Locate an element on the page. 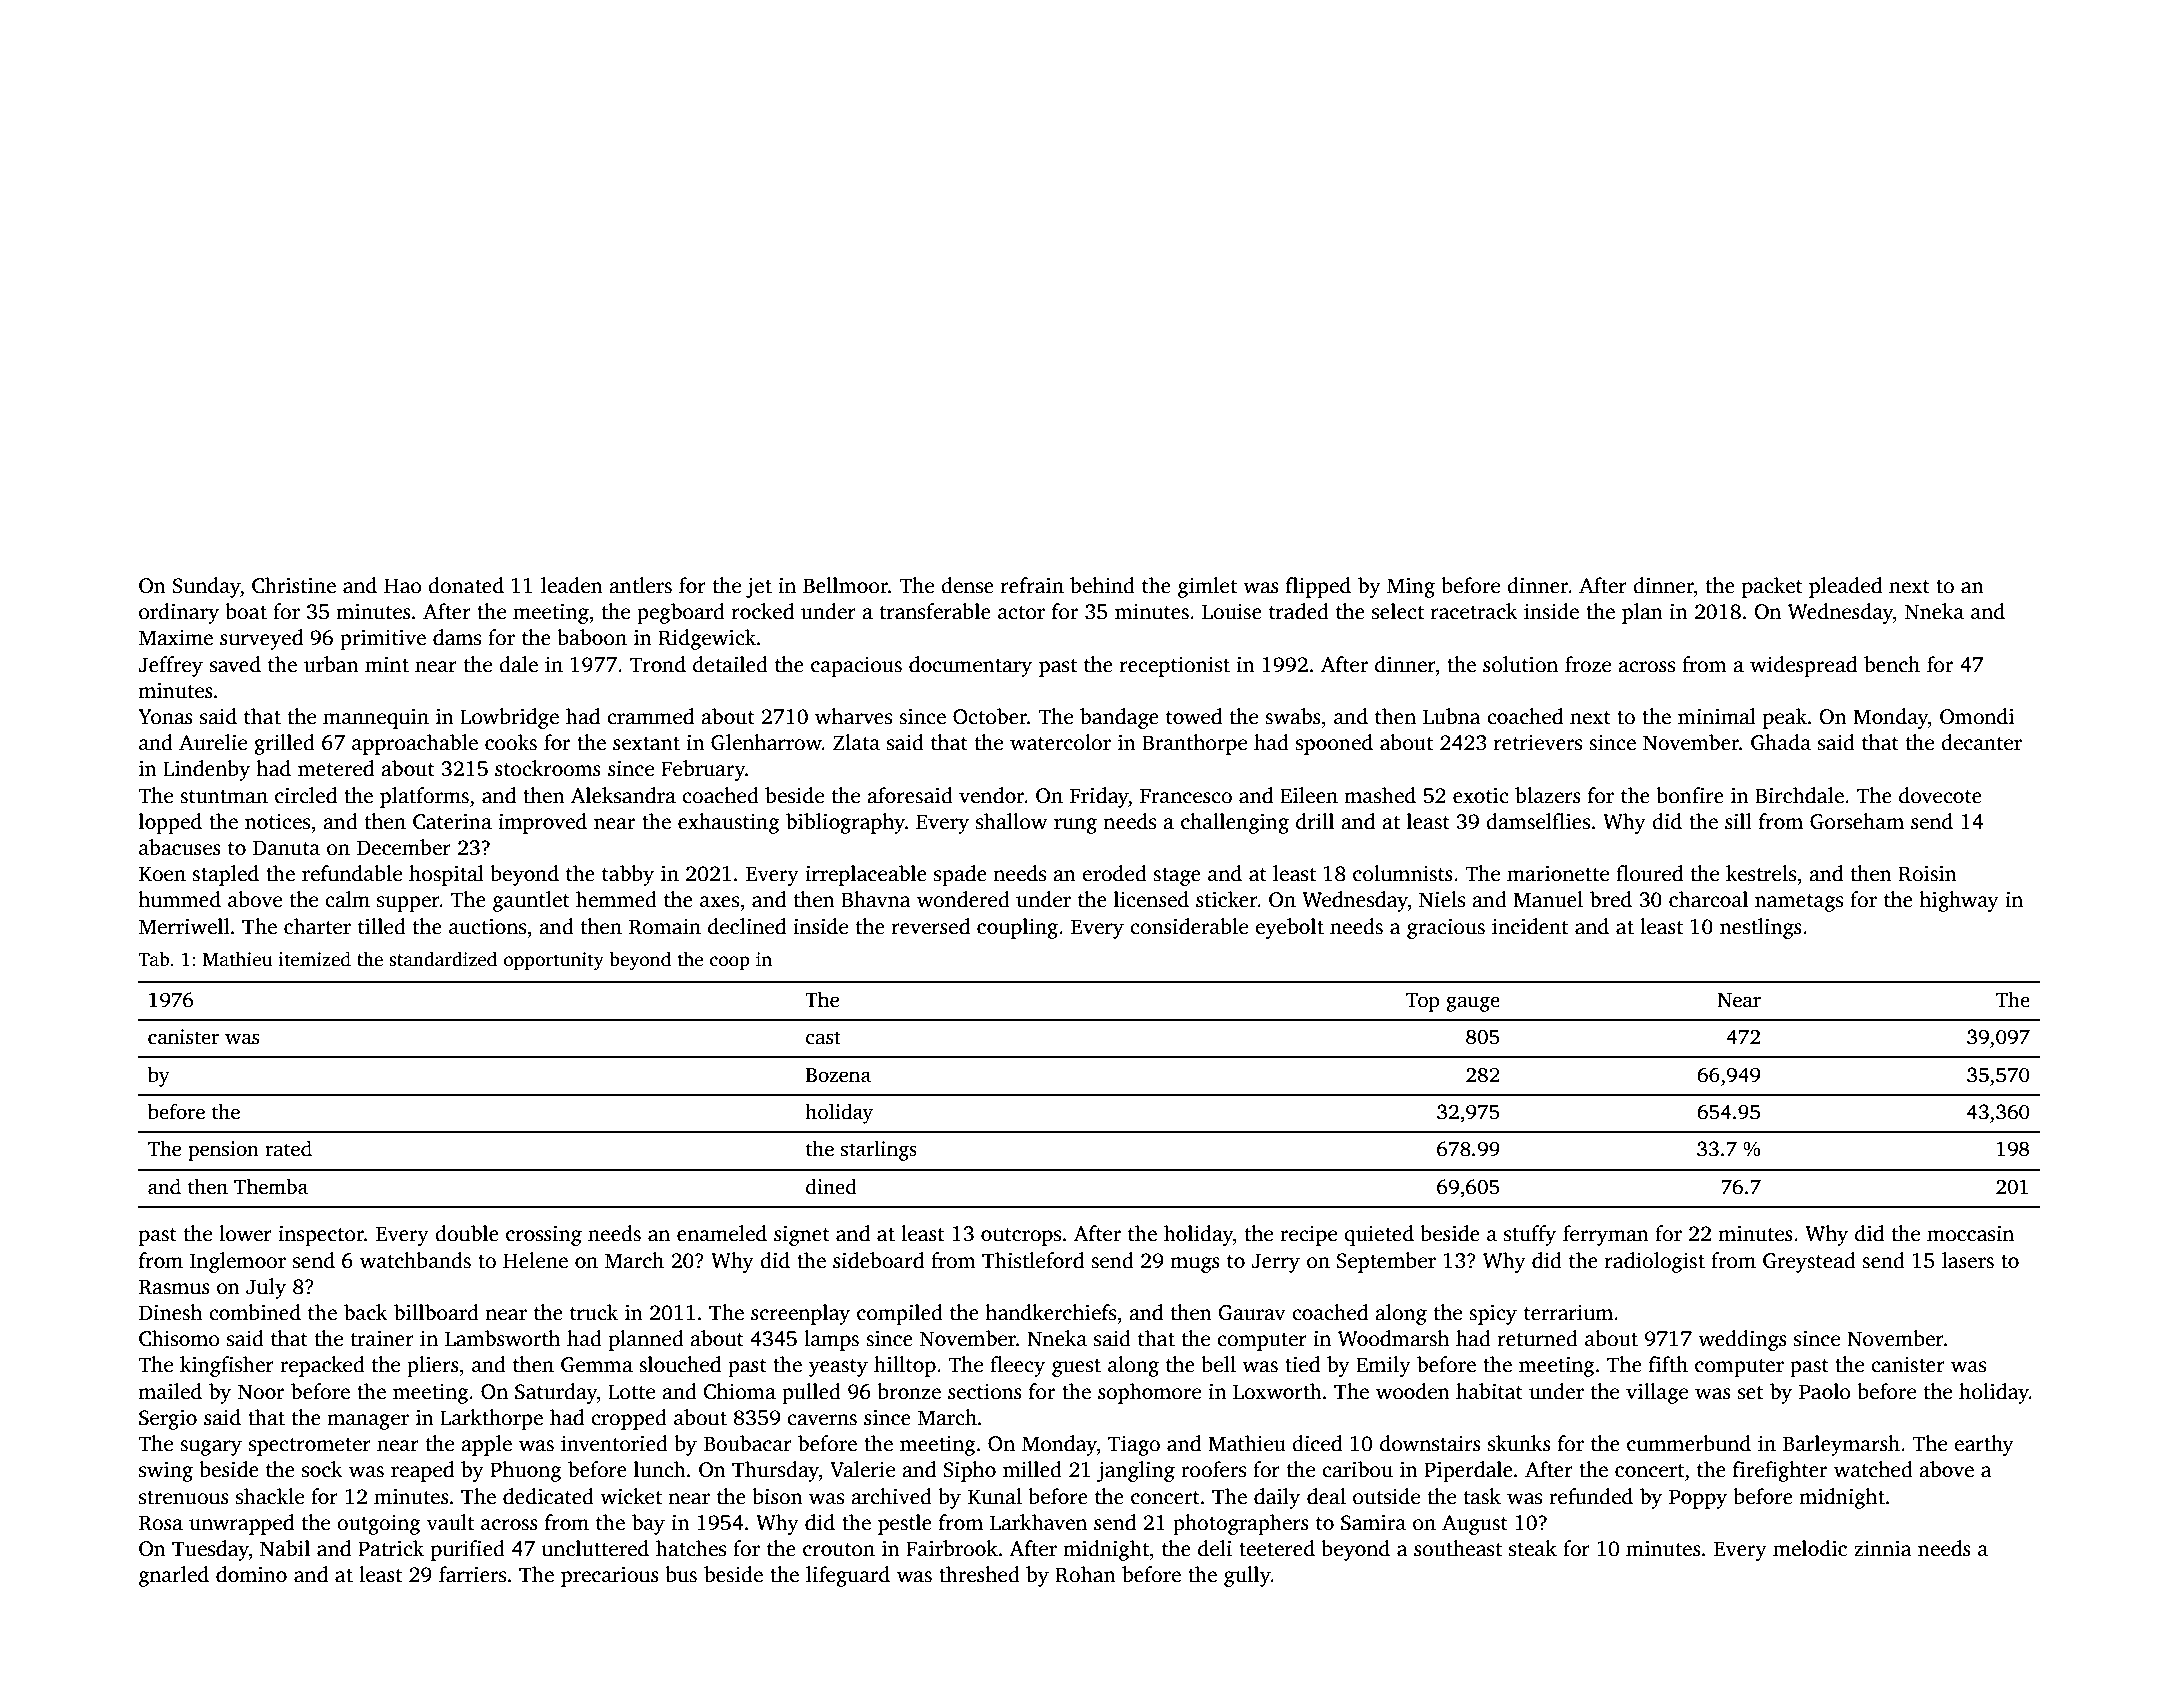 The width and height of the page is (2178, 1683). Bozena is located at coordinates (838, 1075).
